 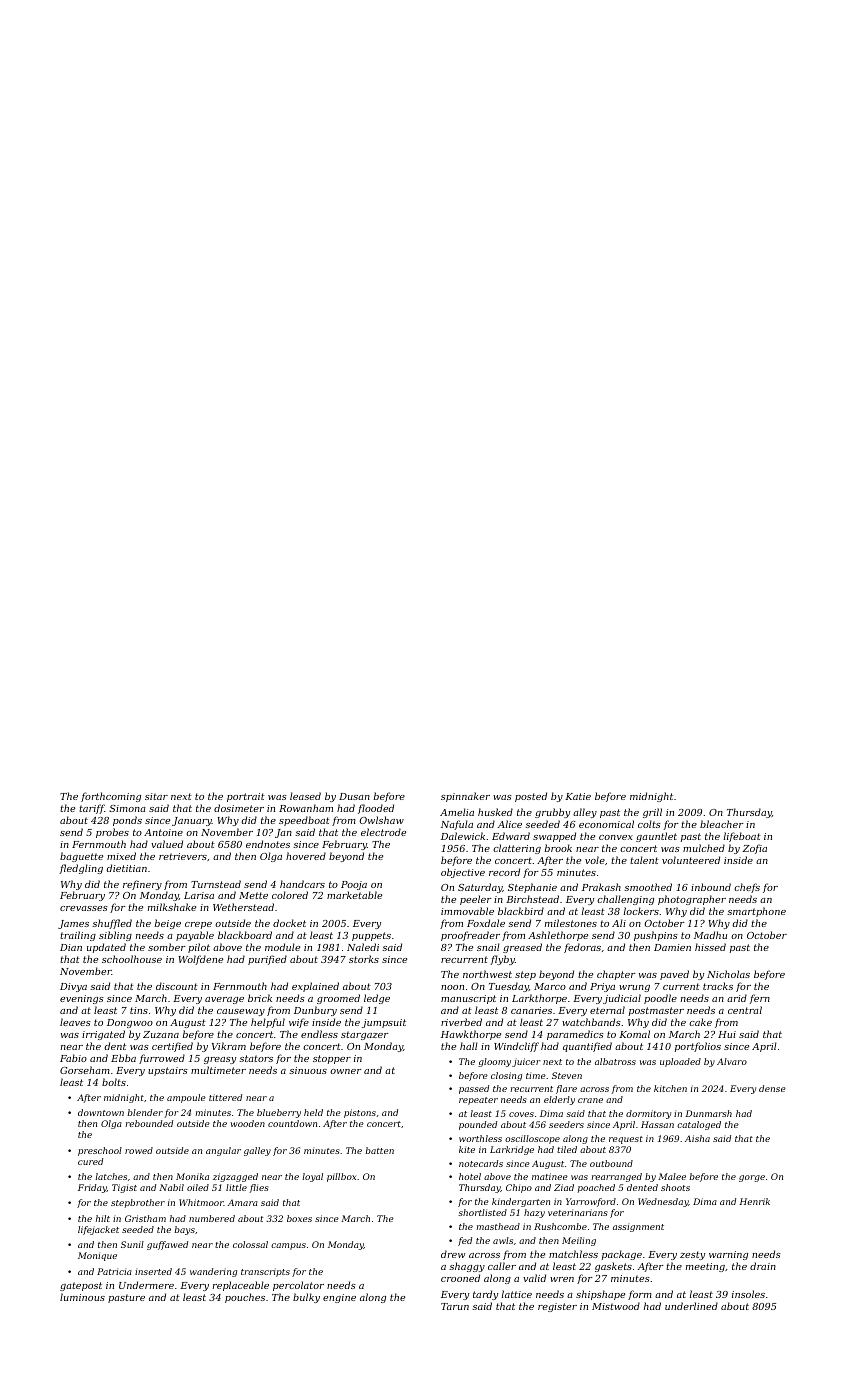 What do you see at coordinates (245, 935) in the screenshot?
I see `blackboard` at bounding box center [245, 935].
